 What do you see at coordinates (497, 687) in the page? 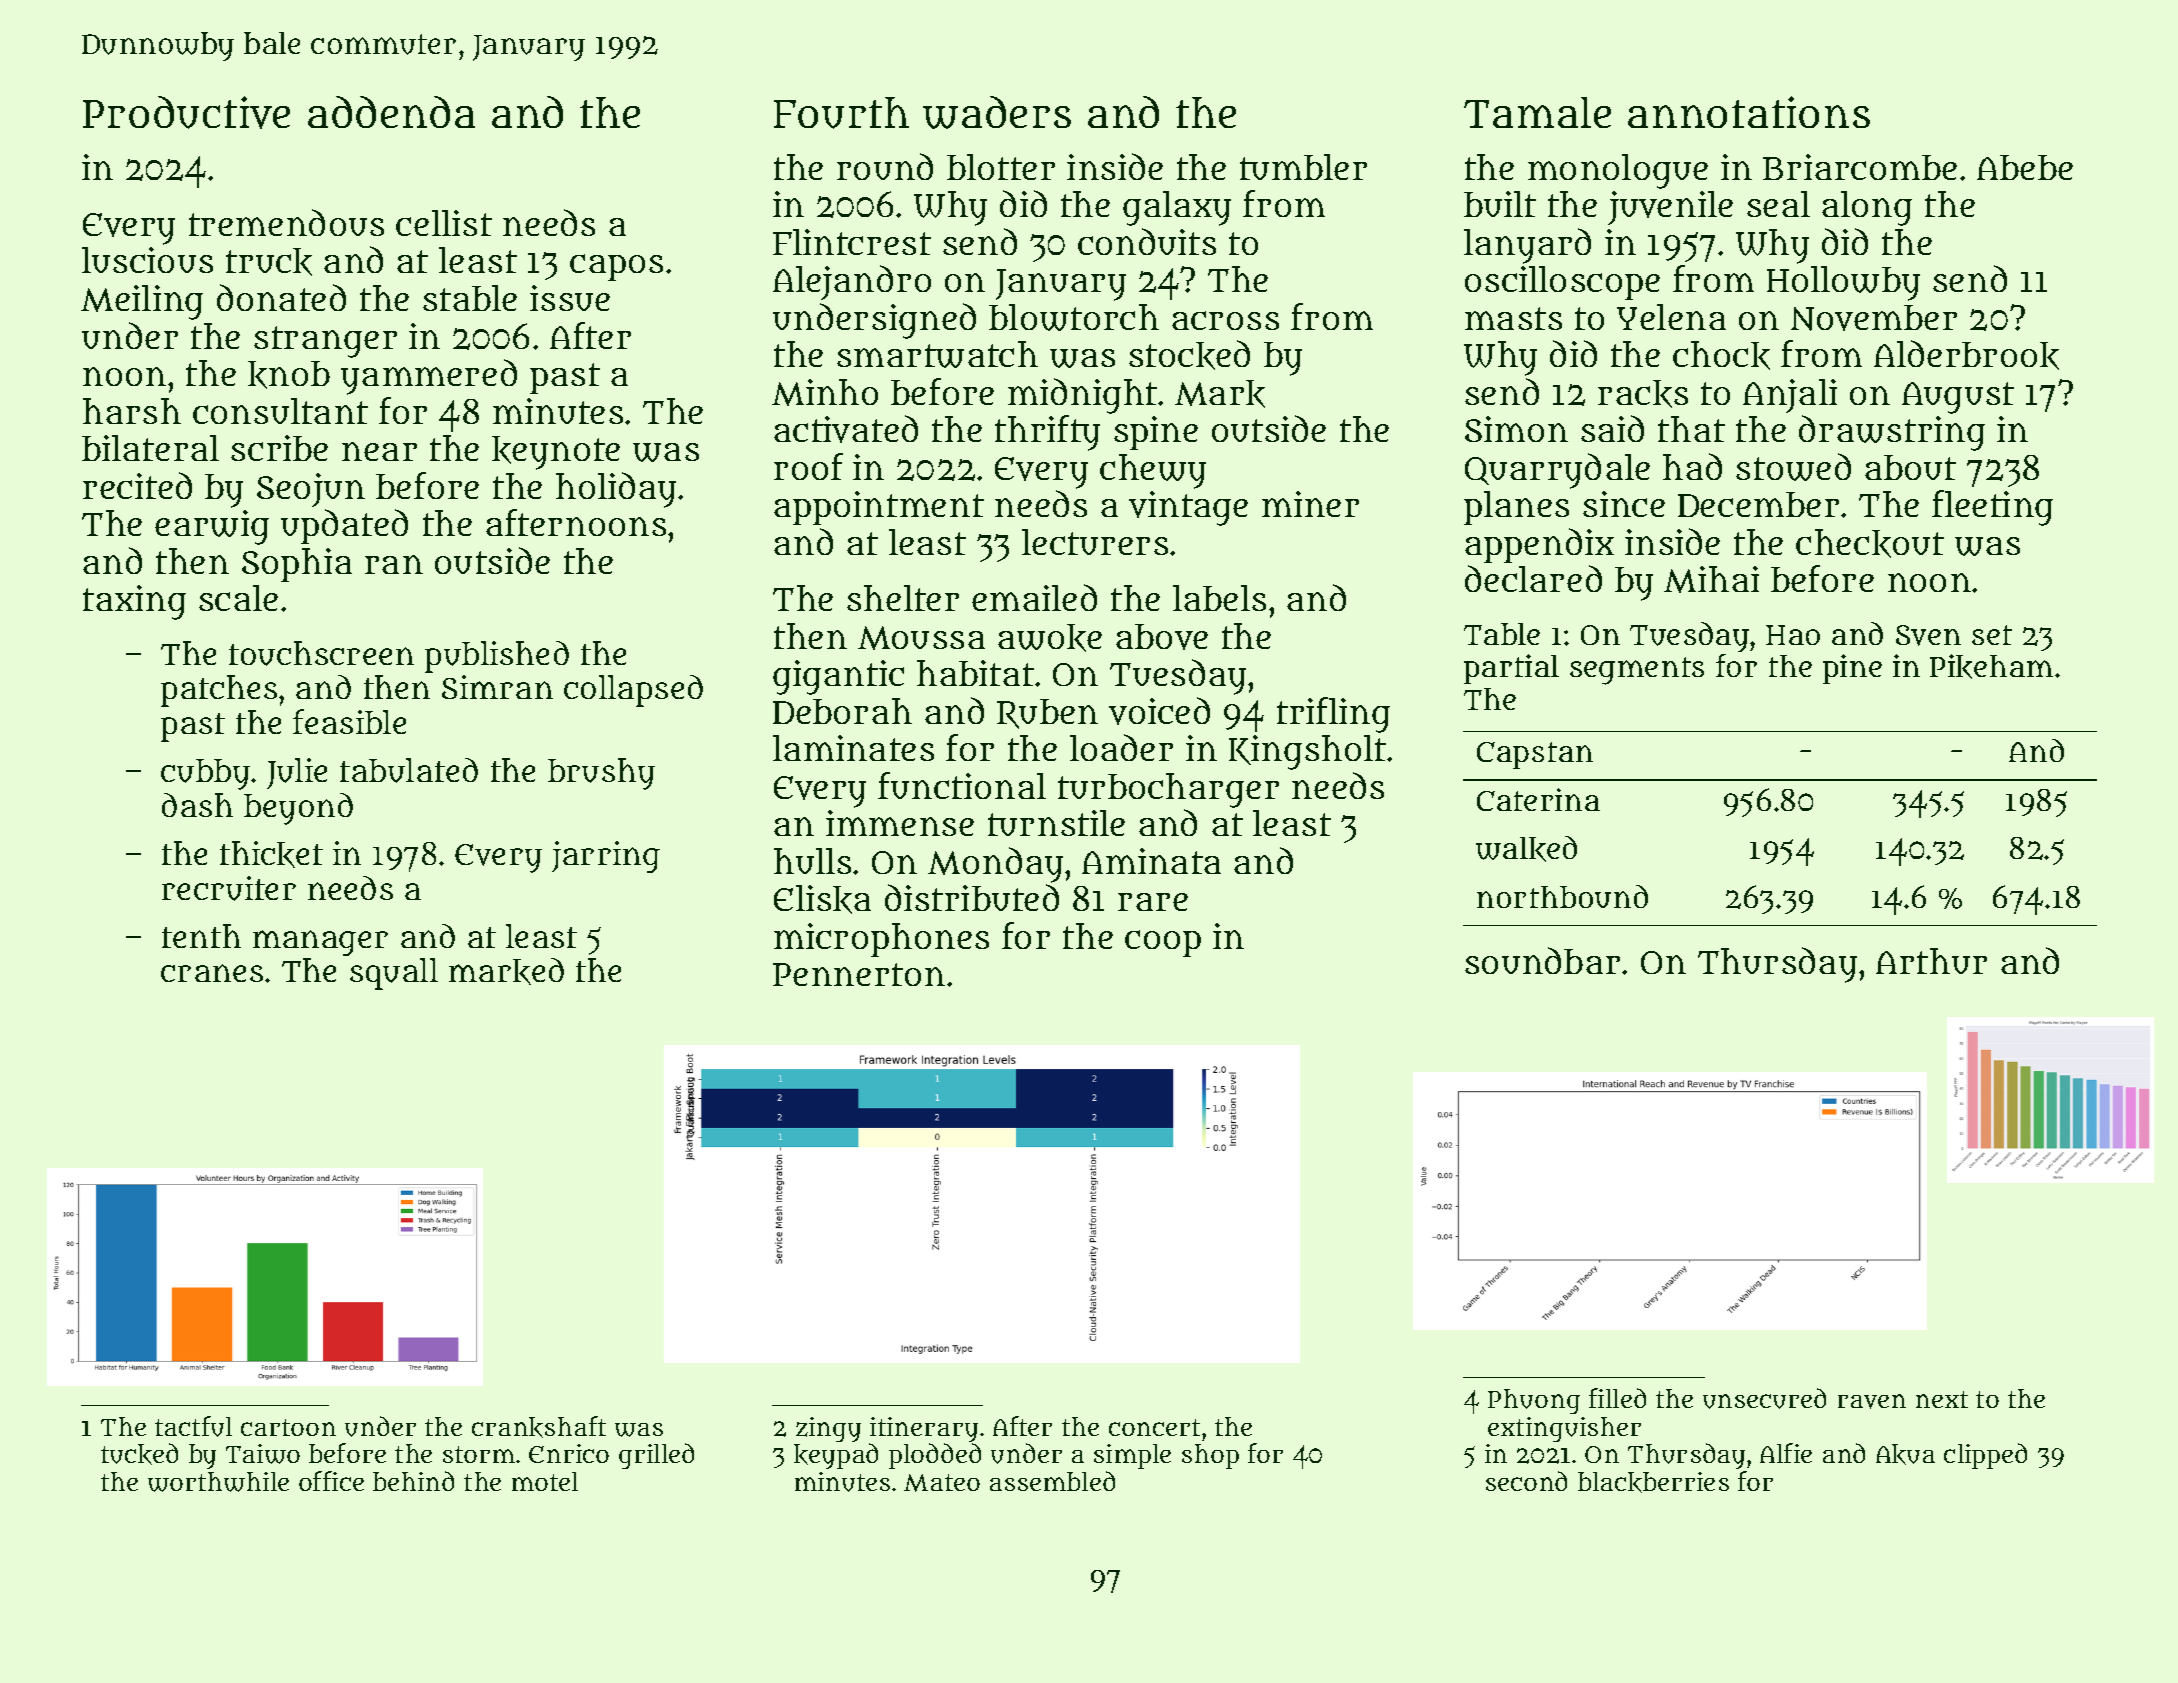
I see `Simran` at bounding box center [497, 687].
